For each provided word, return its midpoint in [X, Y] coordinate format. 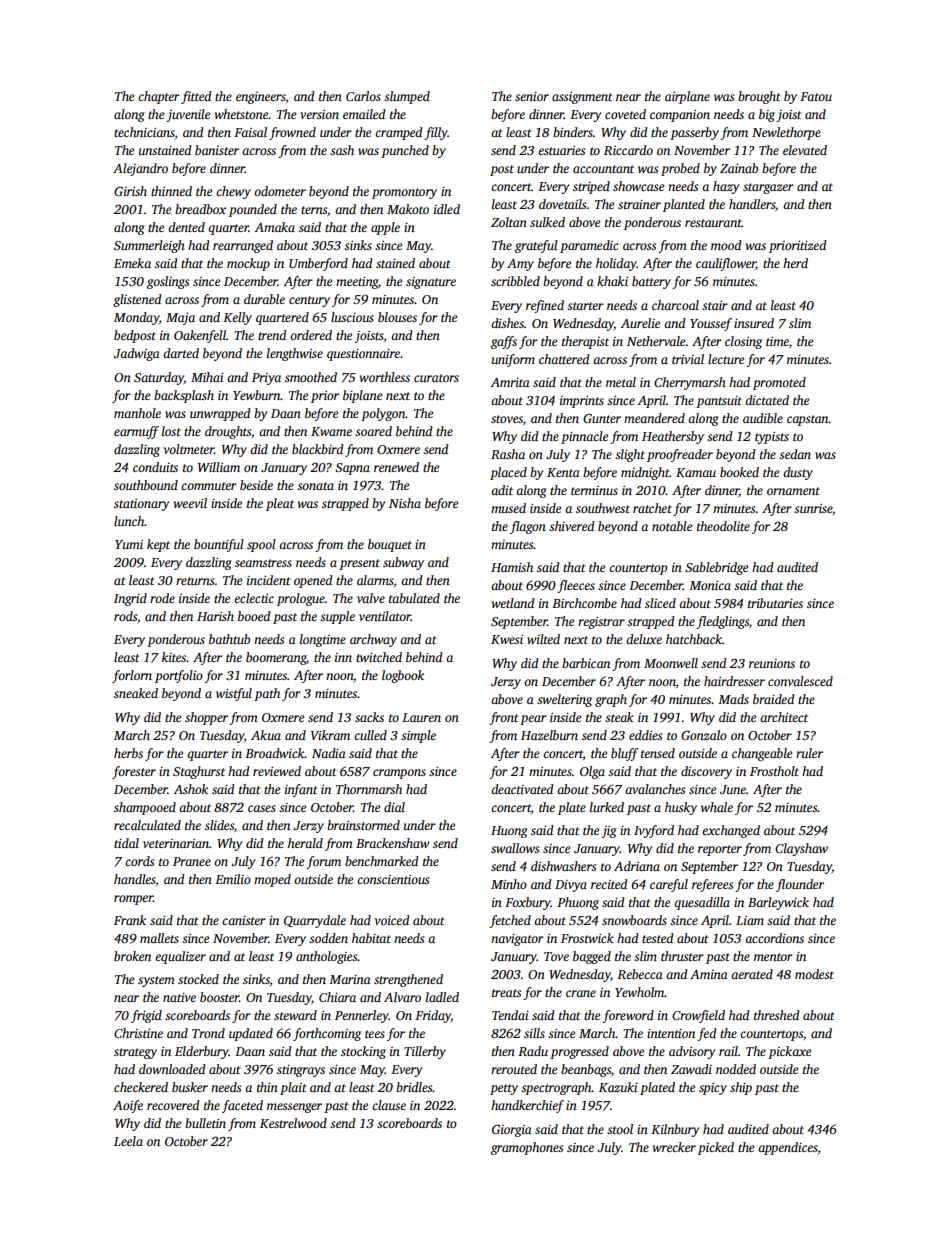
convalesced [800, 681]
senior [532, 96]
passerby [694, 133]
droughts [228, 432]
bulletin [205, 1123]
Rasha [508, 454]
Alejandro [140, 169]
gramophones [527, 1148]
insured [754, 323]
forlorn [132, 676]
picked [716, 1148]
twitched [379, 657]
